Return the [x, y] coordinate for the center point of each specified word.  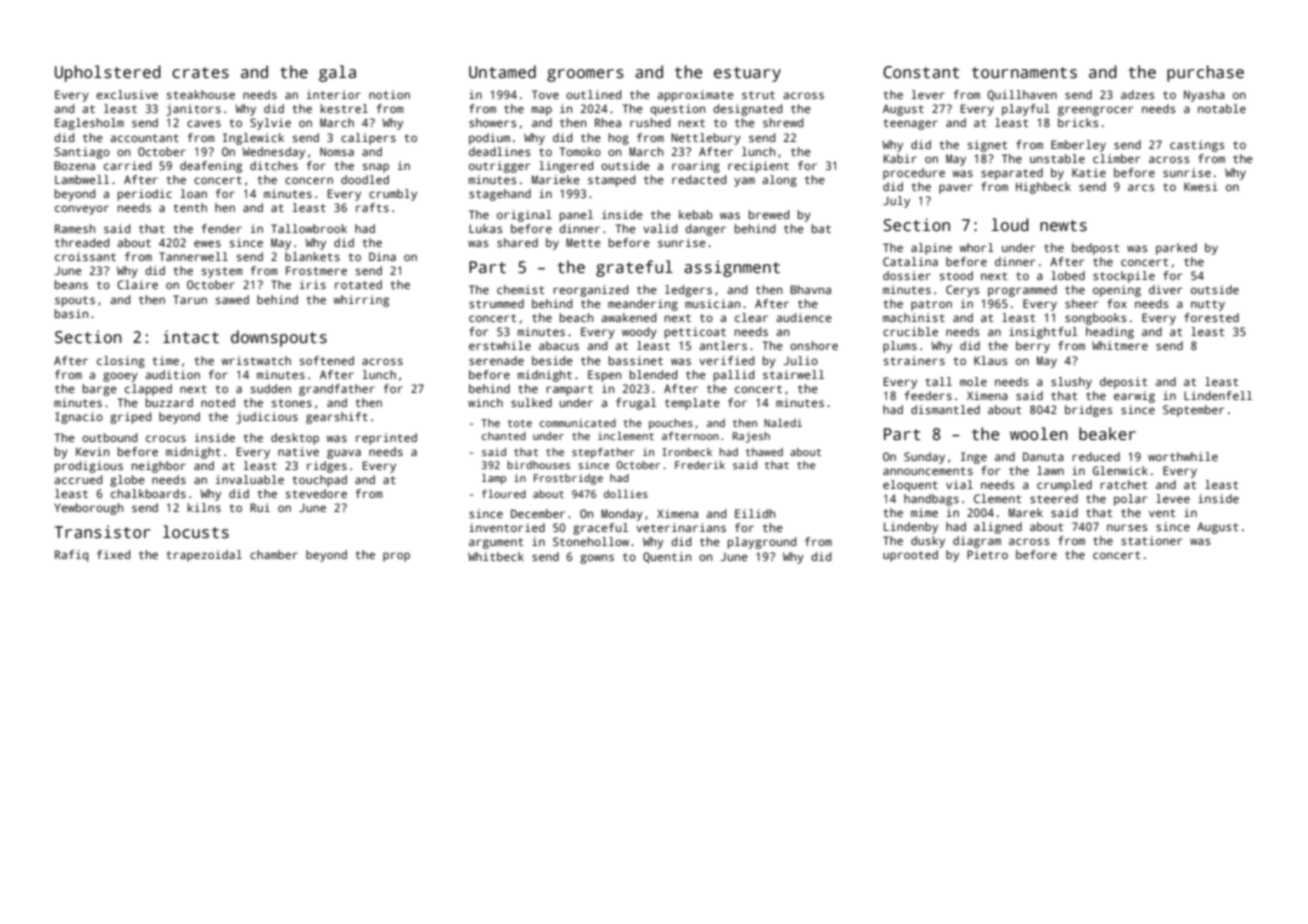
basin [71, 313]
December [538, 513]
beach [576, 317]
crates [200, 73]
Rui [260, 507]
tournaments [1024, 73]
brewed [769, 214]
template [692, 404]
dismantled [945, 409]
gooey [120, 377]
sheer [1081, 303]
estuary [747, 74]
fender [221, 228]
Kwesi [1201, 186]
